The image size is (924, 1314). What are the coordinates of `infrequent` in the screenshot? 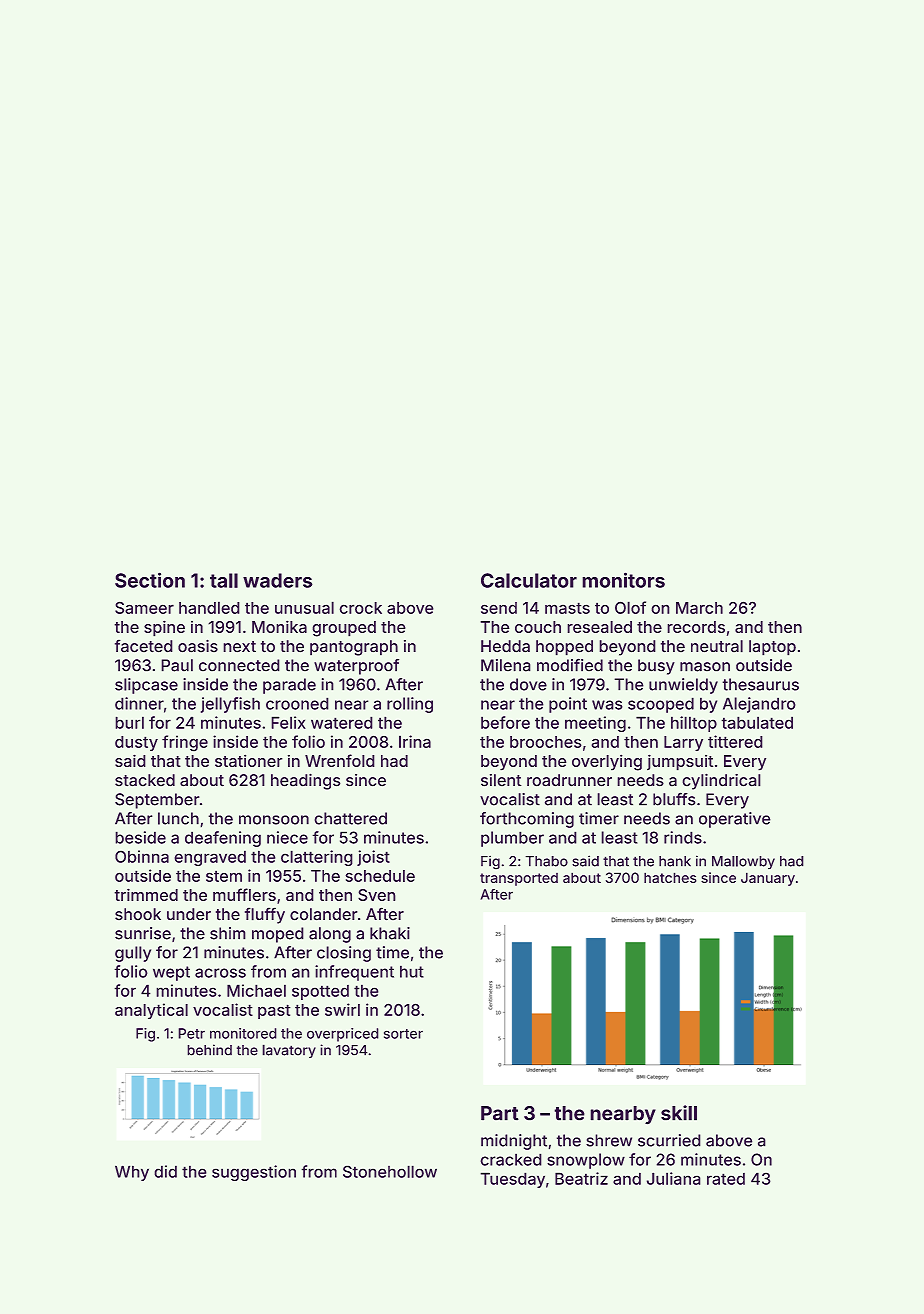 It's located at (354, 973).
